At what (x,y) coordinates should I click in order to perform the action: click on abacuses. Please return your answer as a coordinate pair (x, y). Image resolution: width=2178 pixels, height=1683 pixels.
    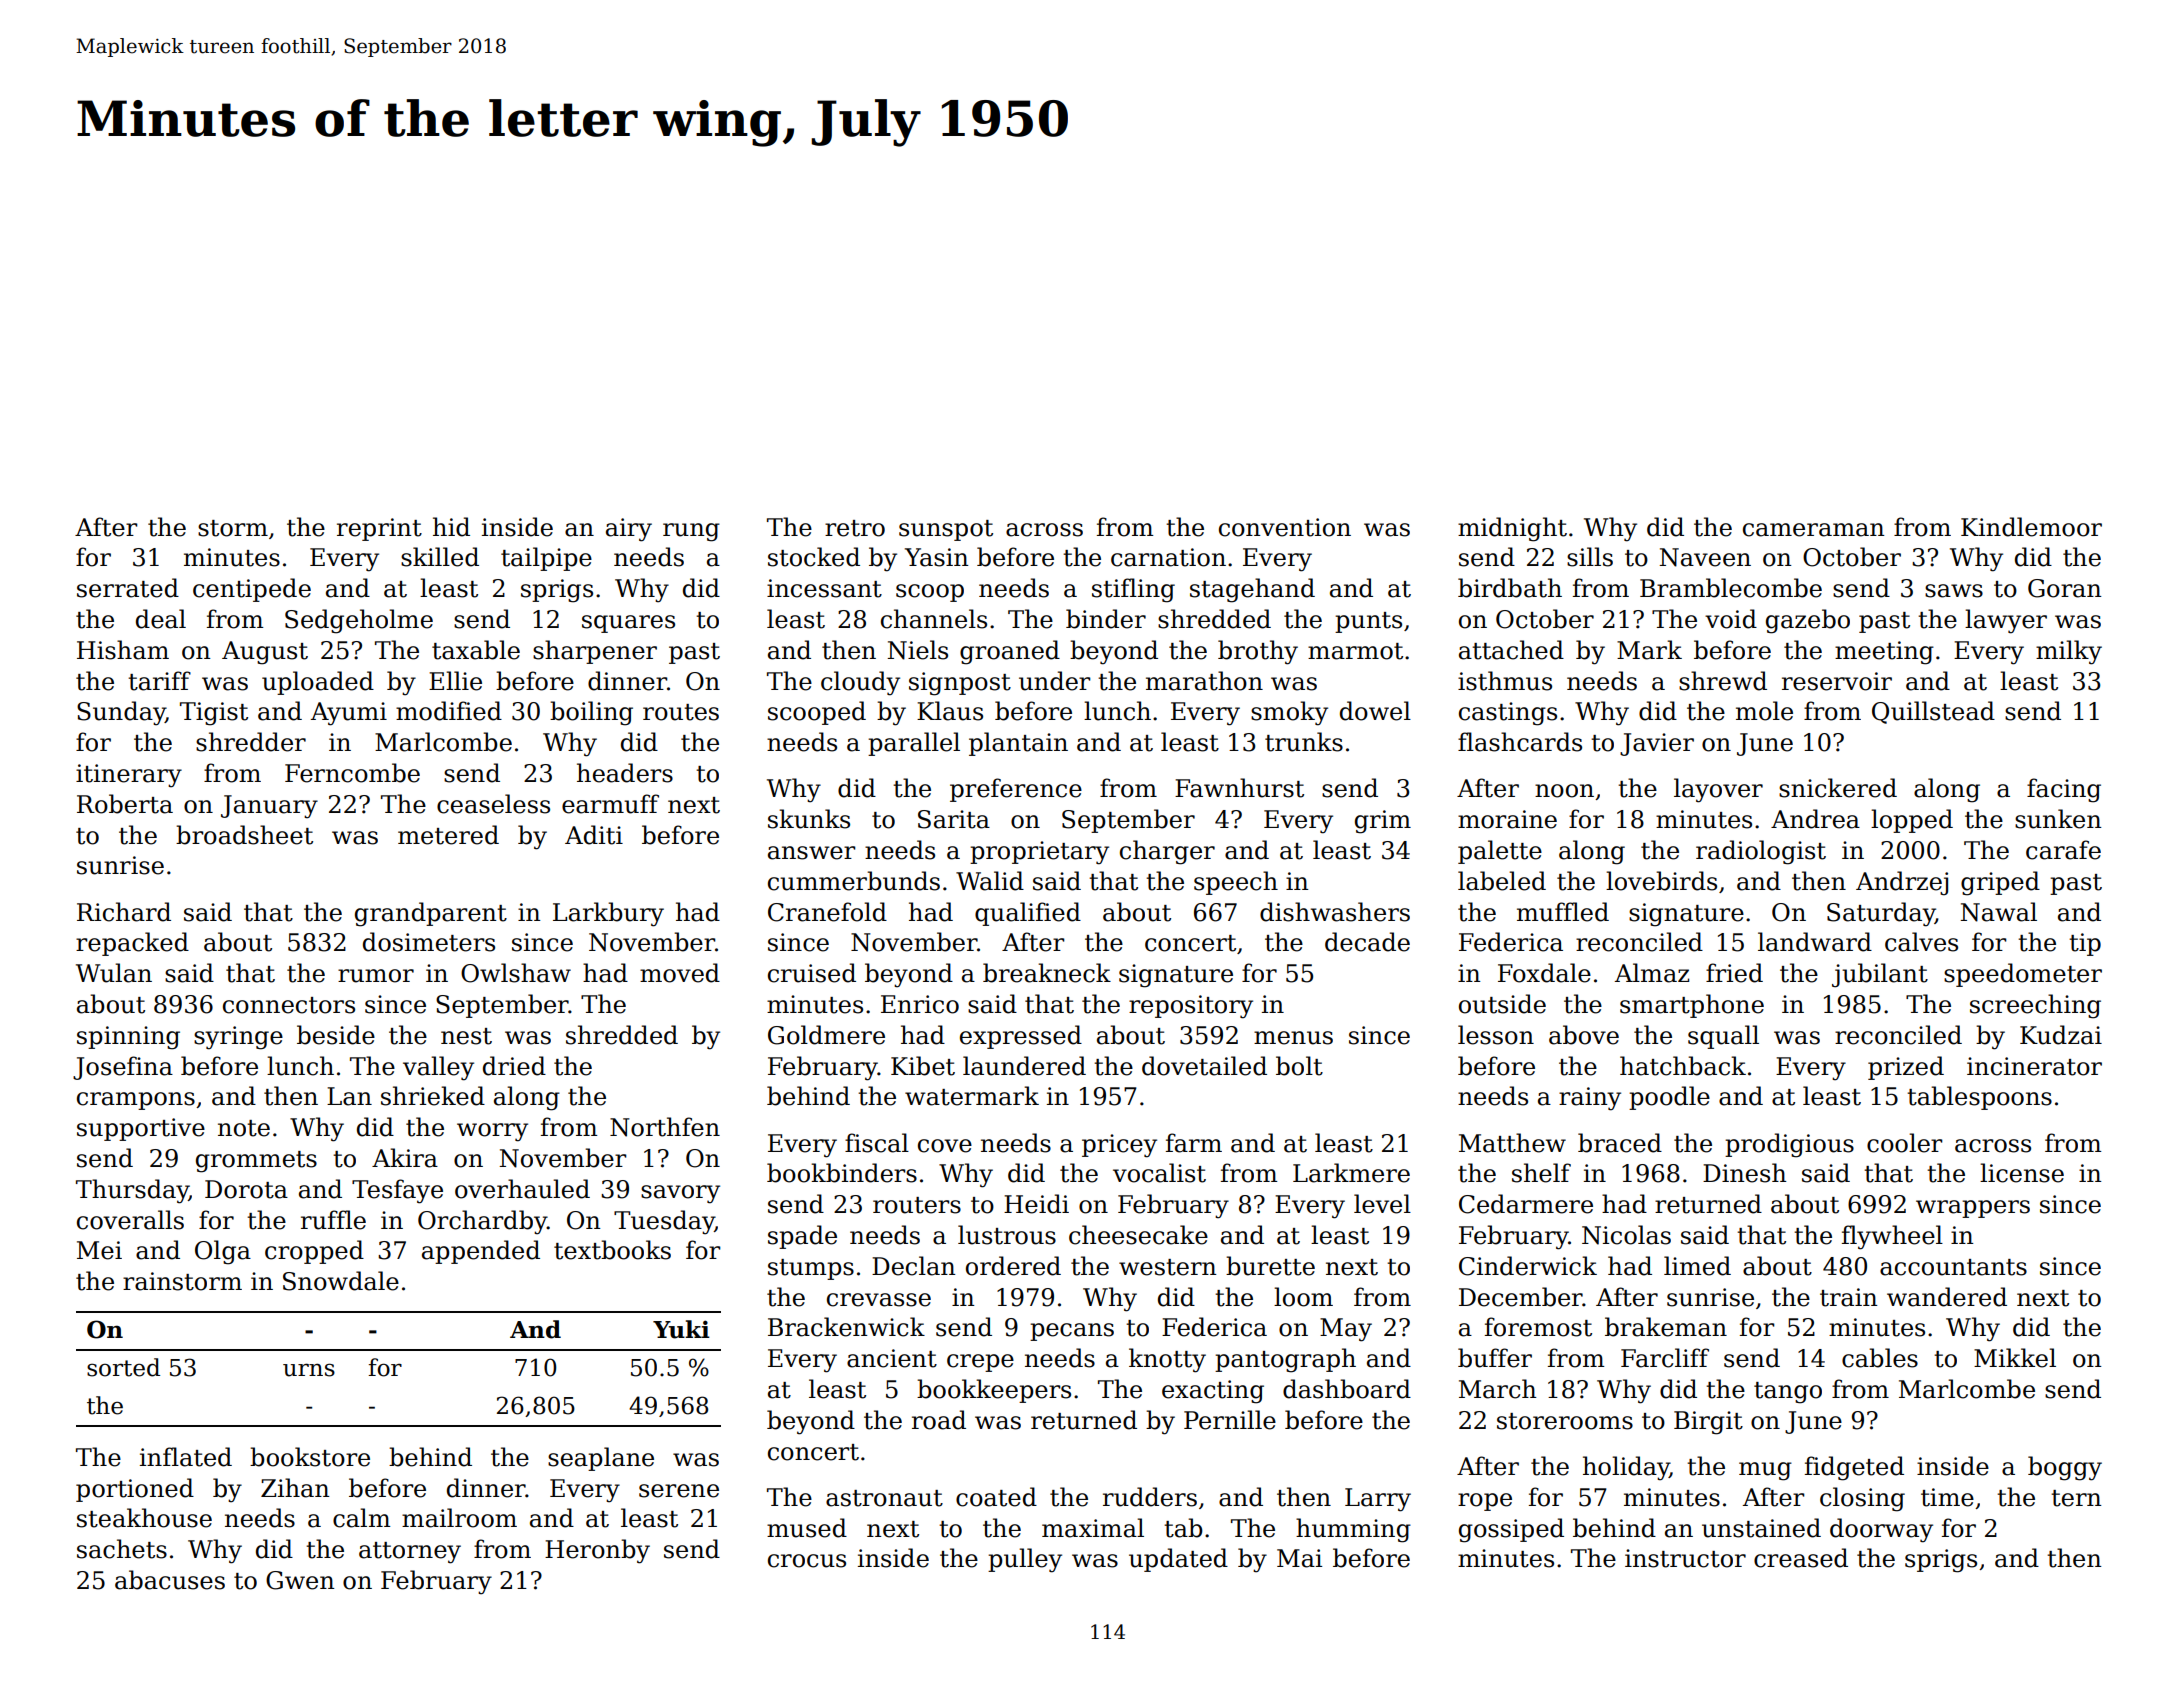
    Looking at the image, I should click on (170, 1580).
